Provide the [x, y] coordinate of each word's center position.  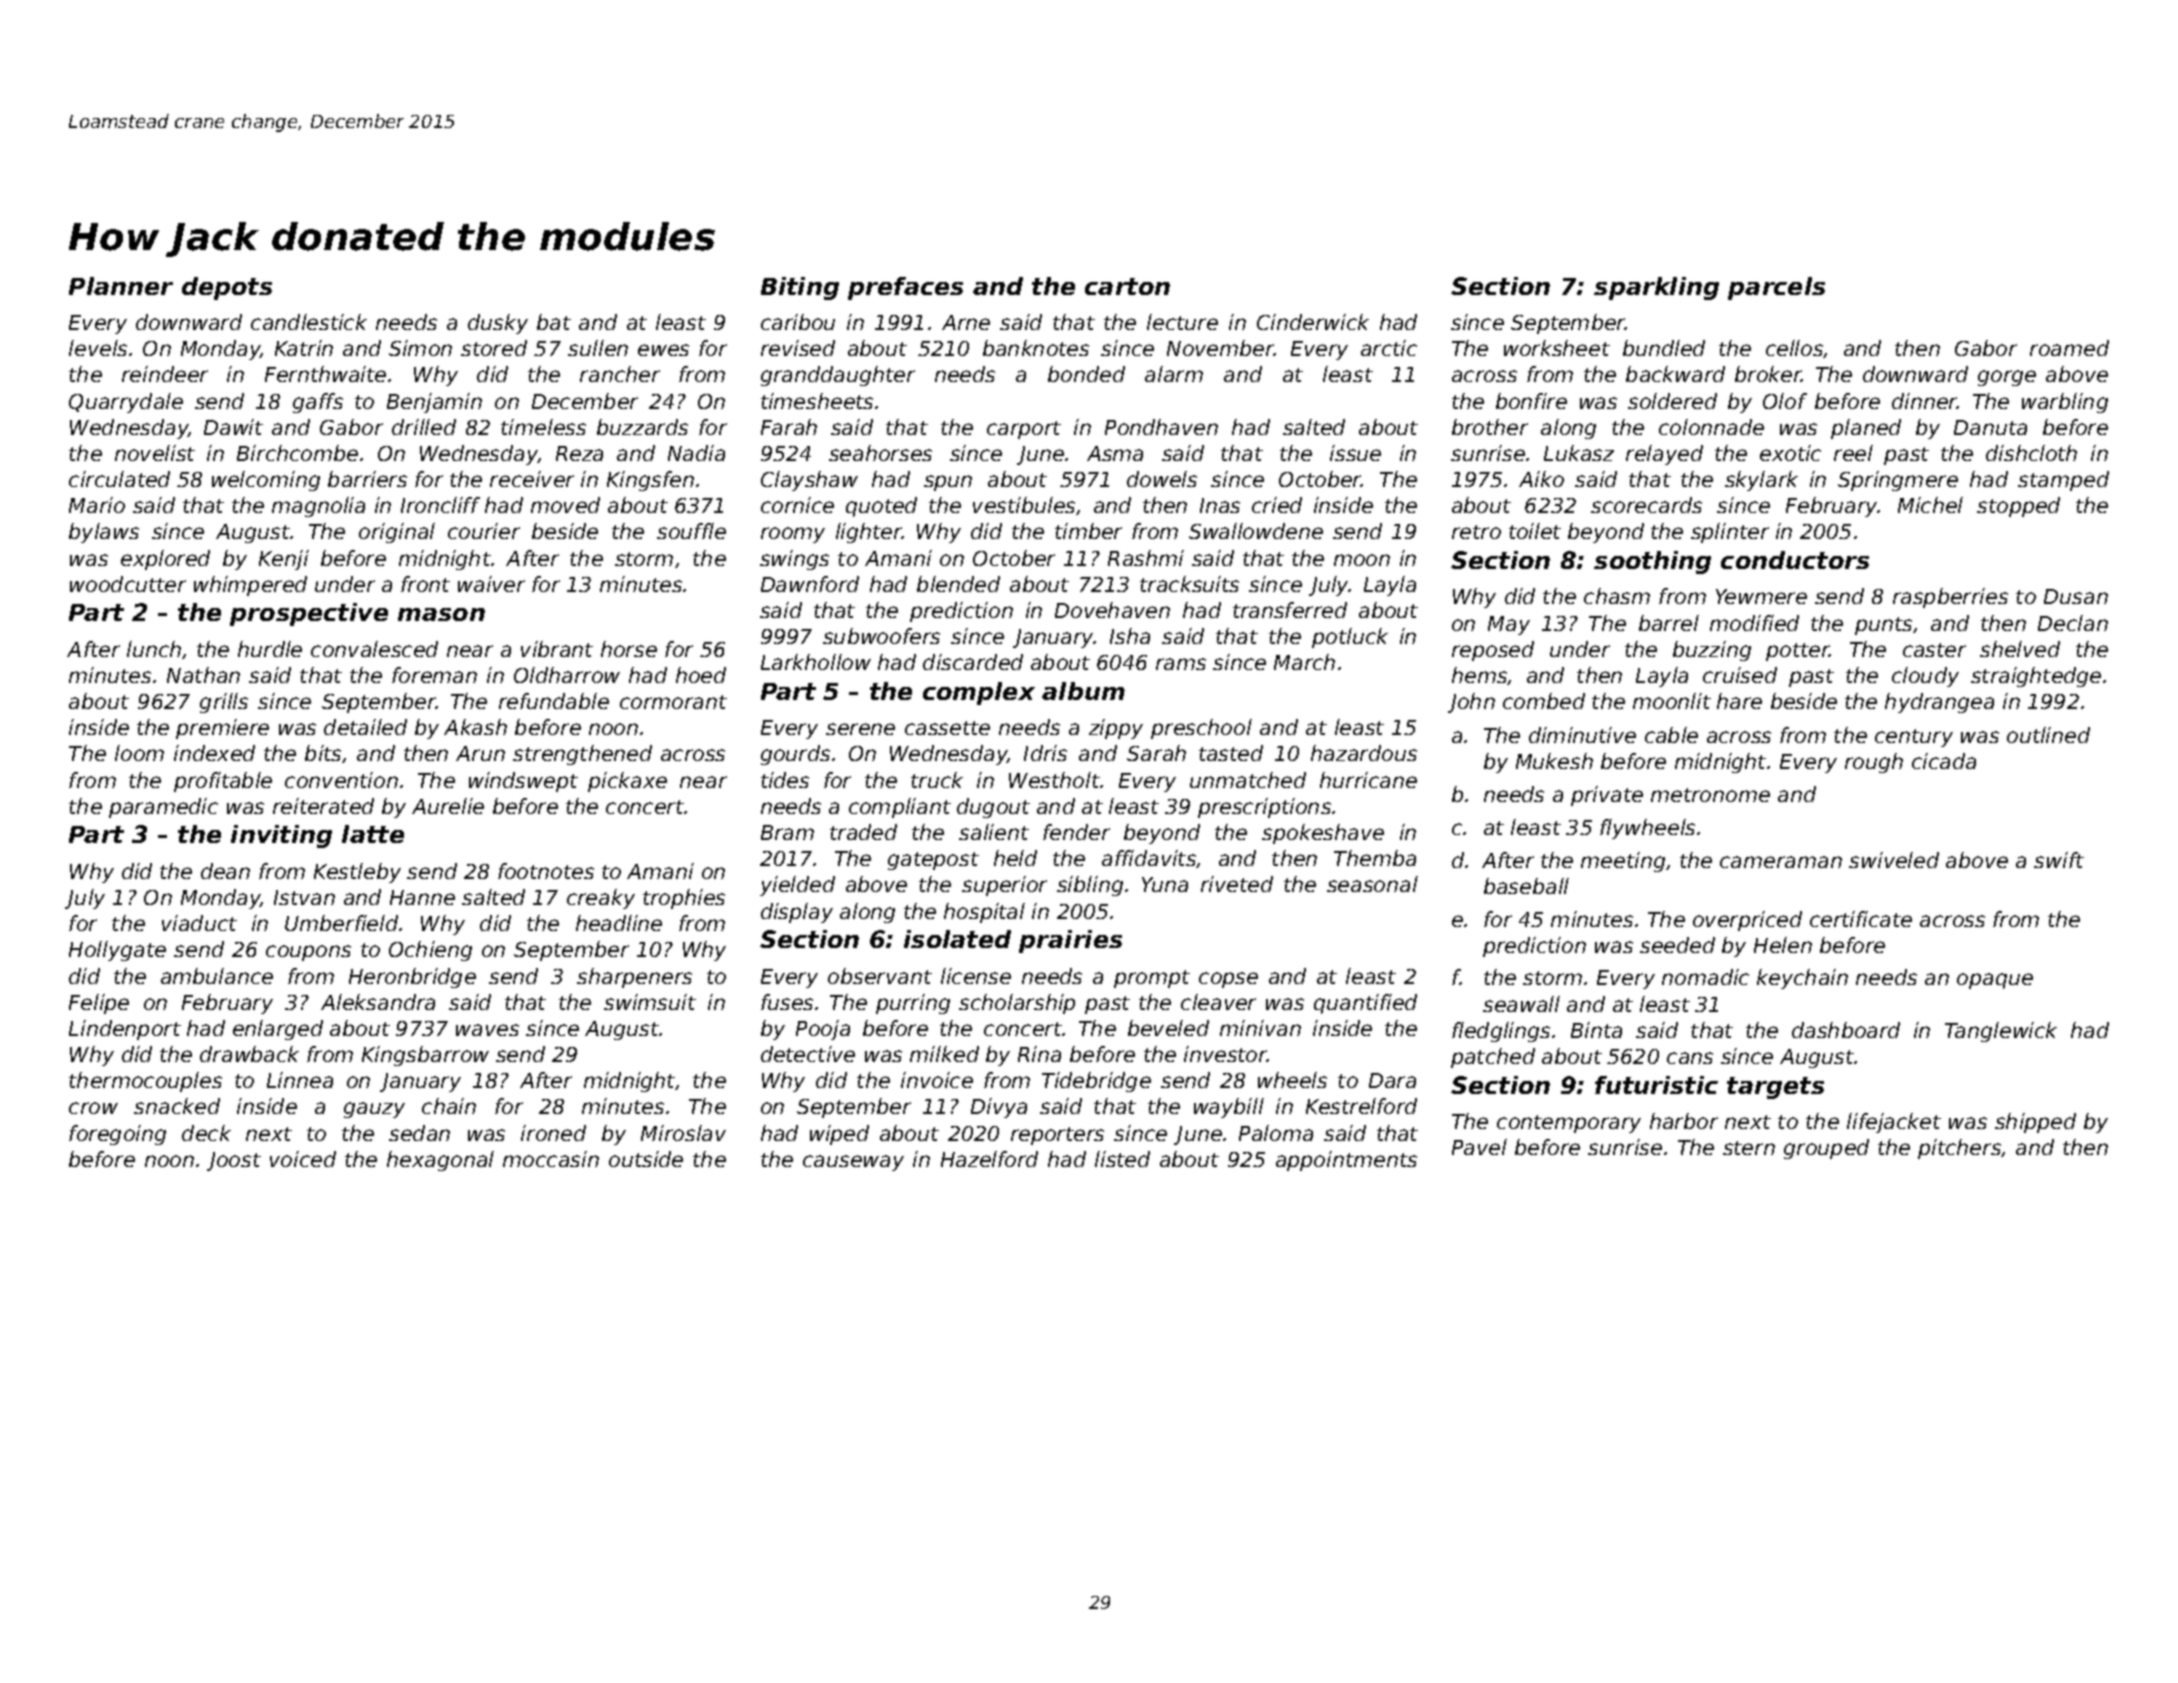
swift [2059, 860]
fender [1076, 832]
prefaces [905, 288]
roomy [793, 535]
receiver [532, 479]
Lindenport [125, 1030]
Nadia [696, 453]
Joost [234, 1161]
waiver [491, 584]
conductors [1795, 560]
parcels [1776, 288]
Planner [121, 286]
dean [225, 871]
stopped [2018, 507]
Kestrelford [1361, 1106]
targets [1775, 1088]
